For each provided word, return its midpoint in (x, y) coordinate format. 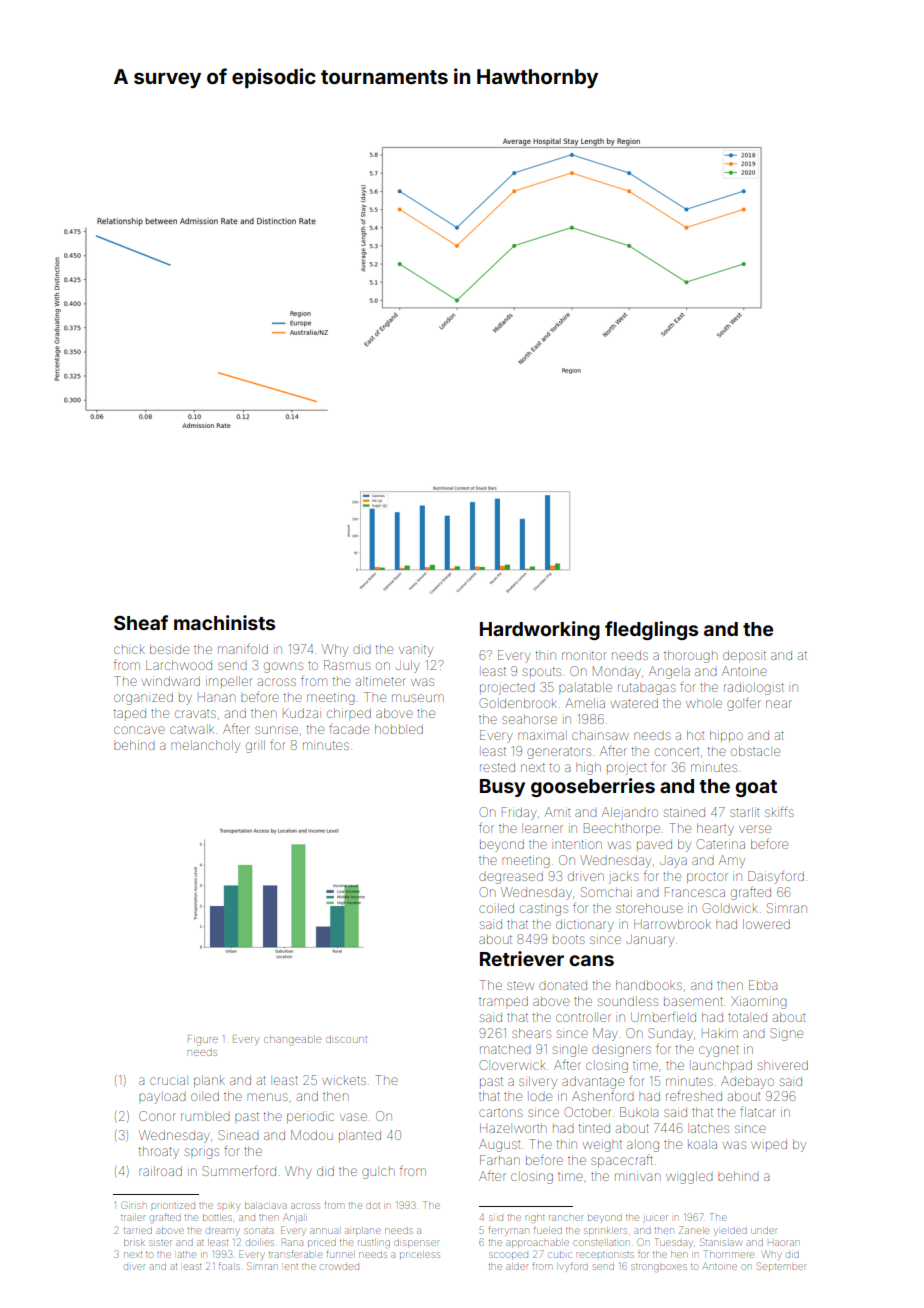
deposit (744, 657)
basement (693, 1001)
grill (255, 746)
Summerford (239, 1170)
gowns (283, 667)
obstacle (755, 751)
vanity (416, 651)
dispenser (416, 1244)
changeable (292, 1040)
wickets (344, 1080)
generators (559, 753)
